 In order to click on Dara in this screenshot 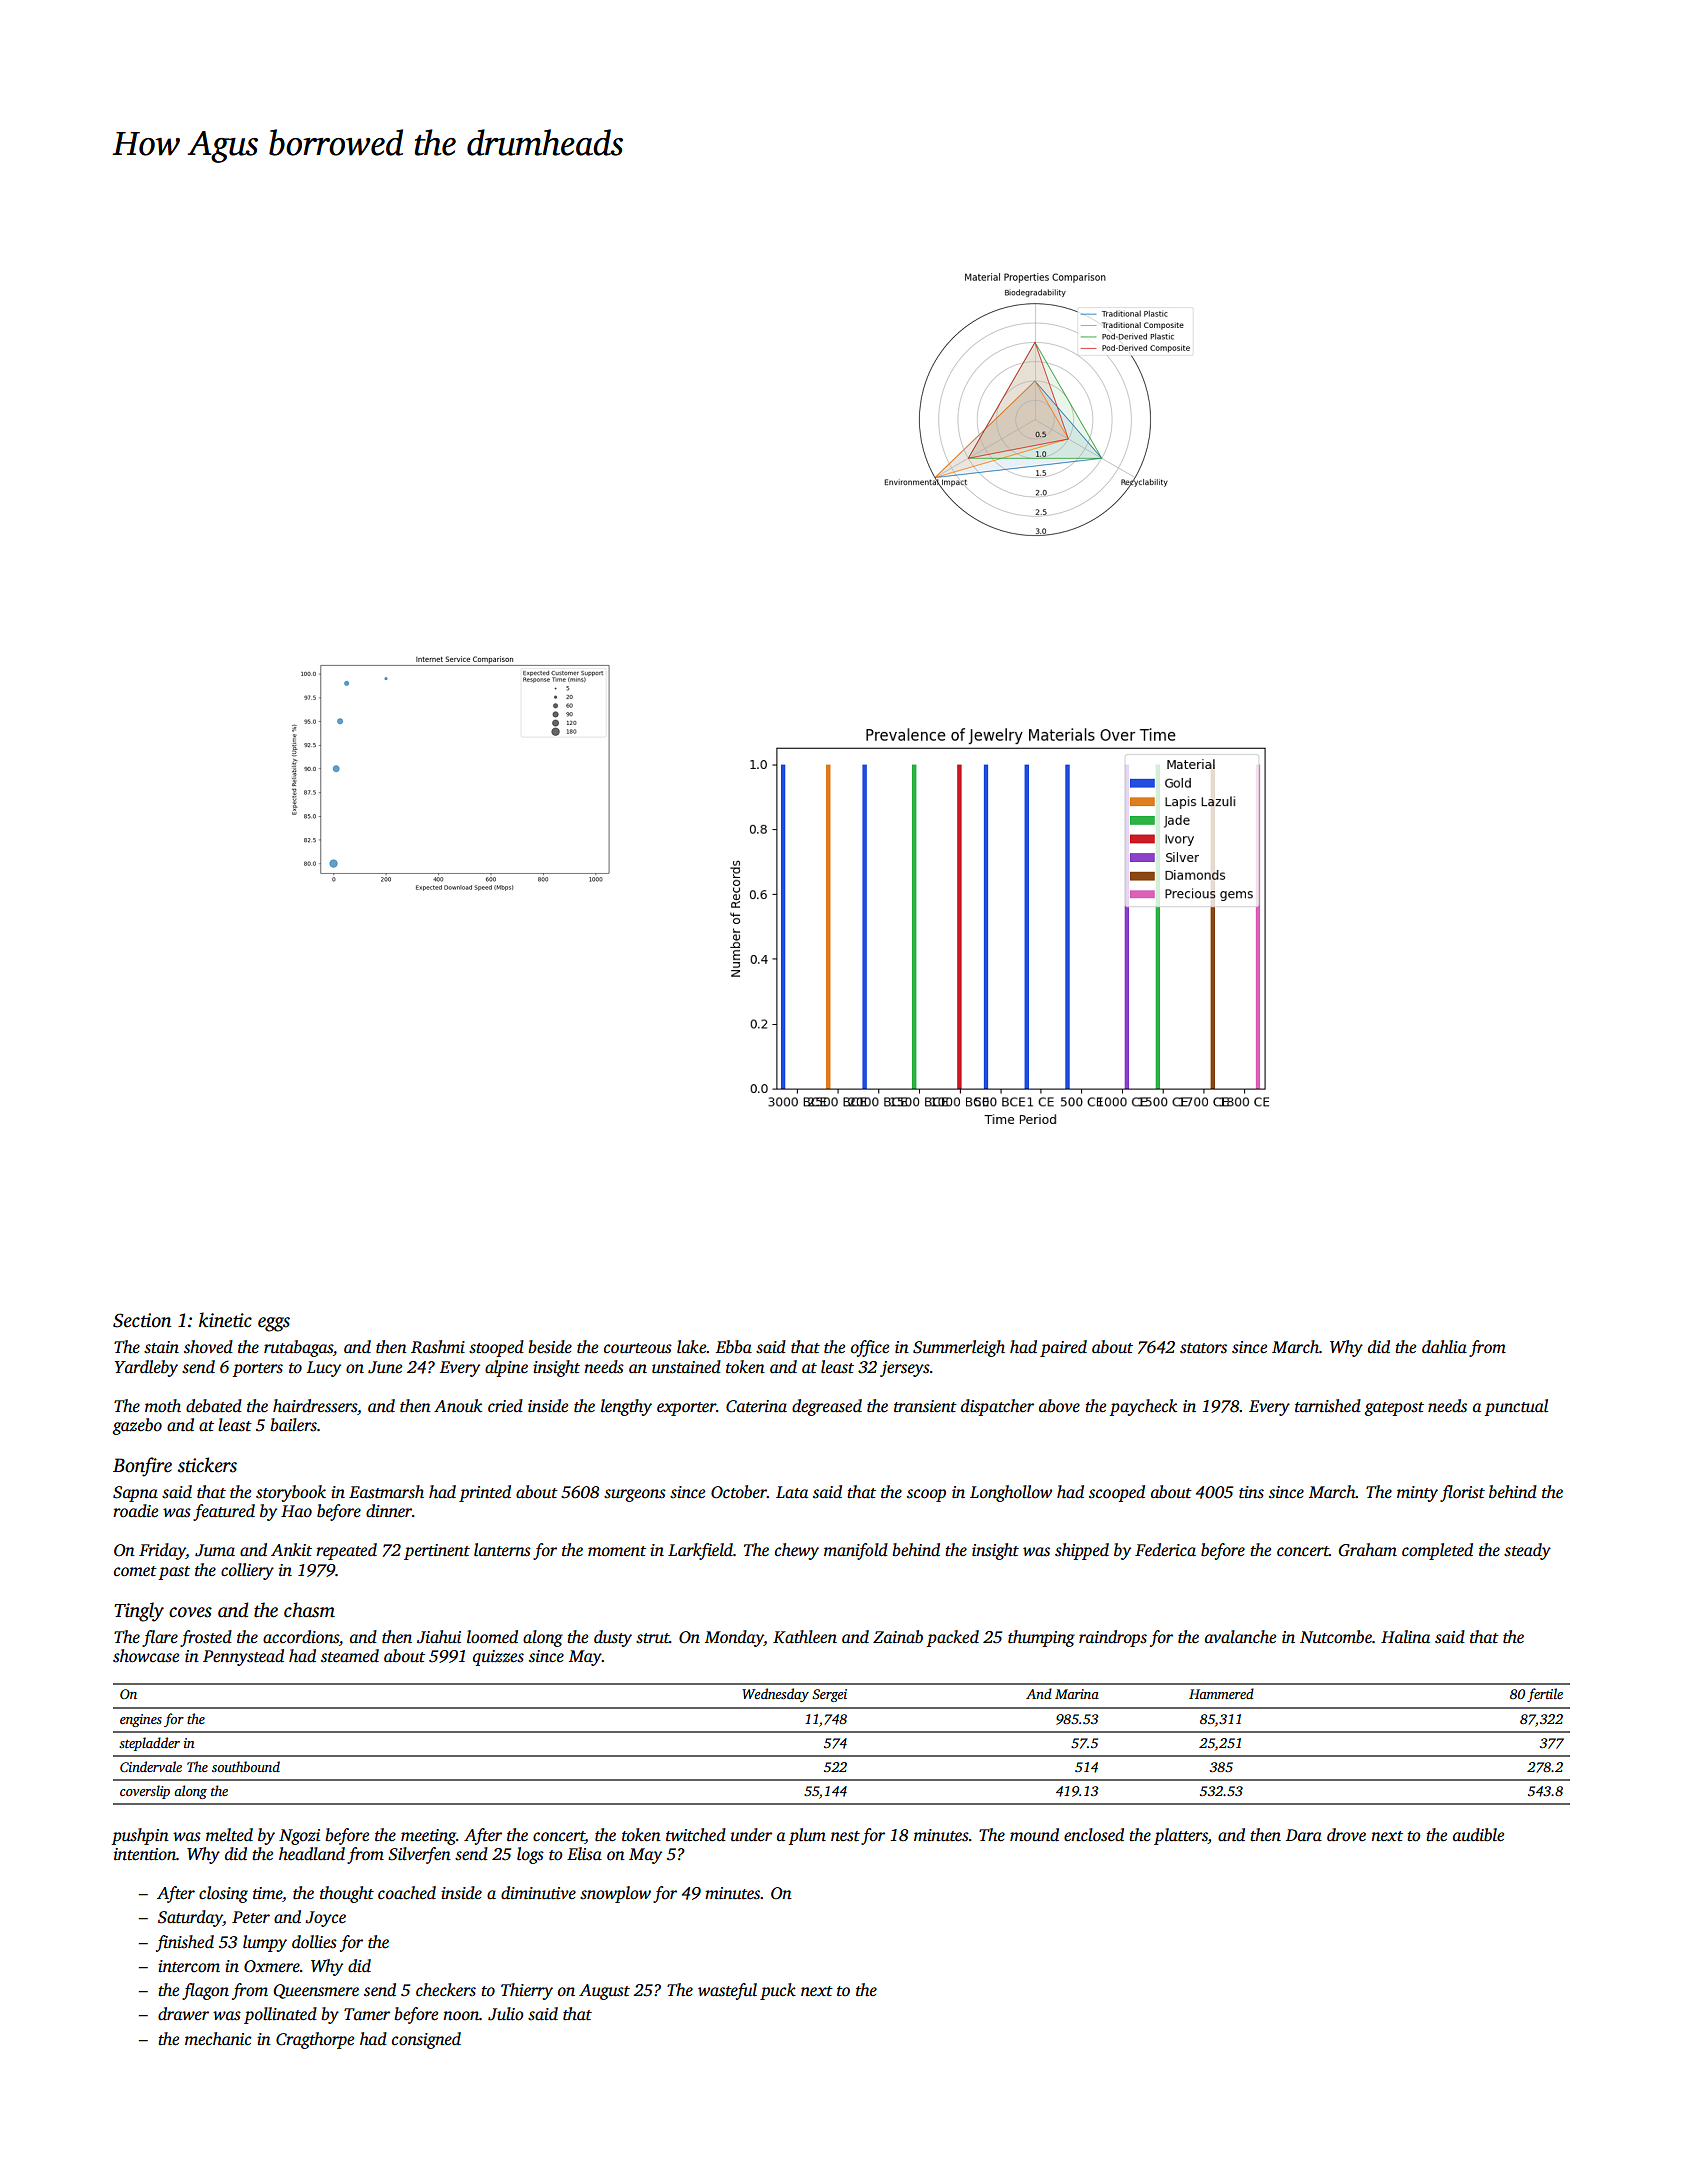, I will do `click(1304, 1835)`.
